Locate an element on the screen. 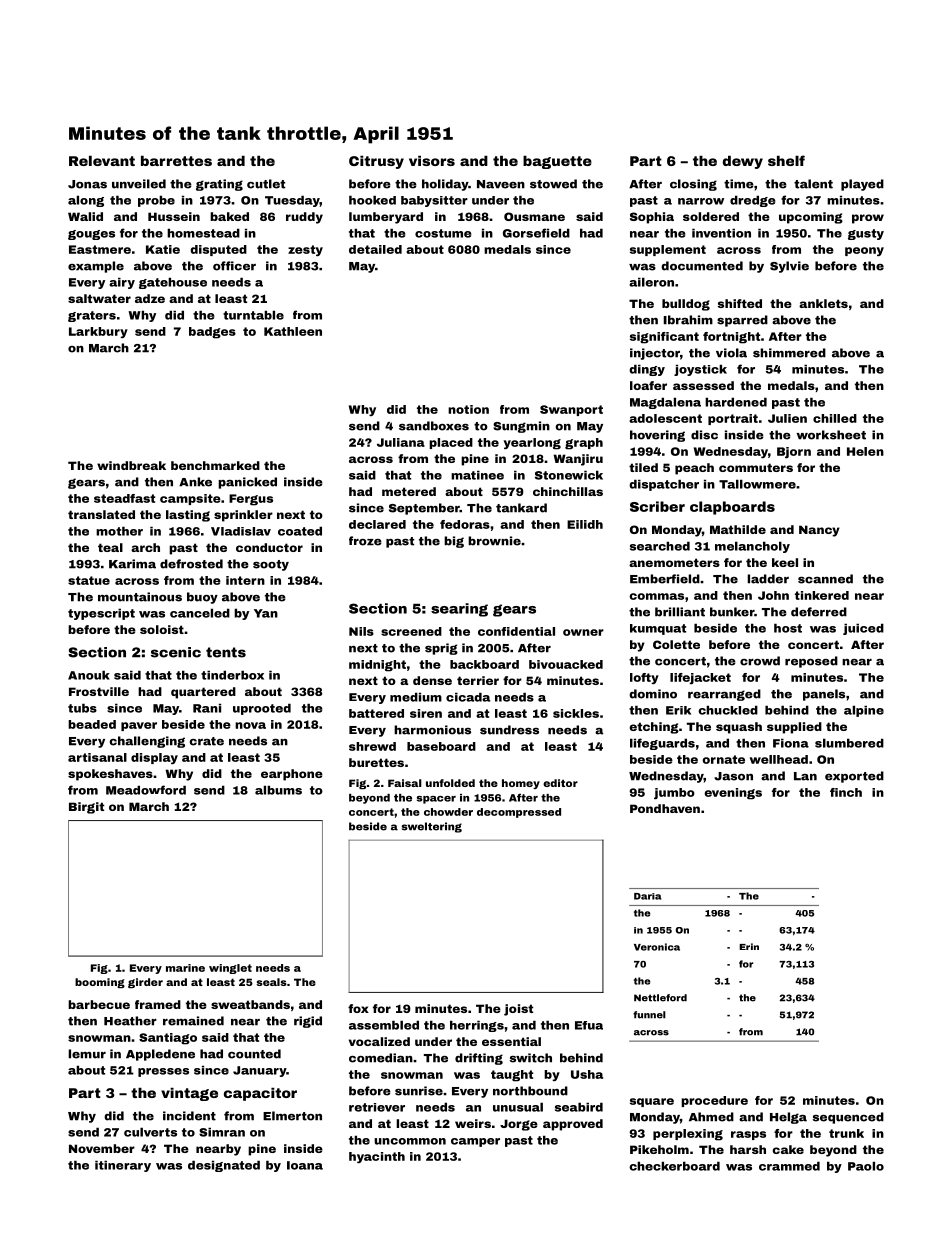 The image size is (952, 1233). statue is located at coordinates (89, 580).
